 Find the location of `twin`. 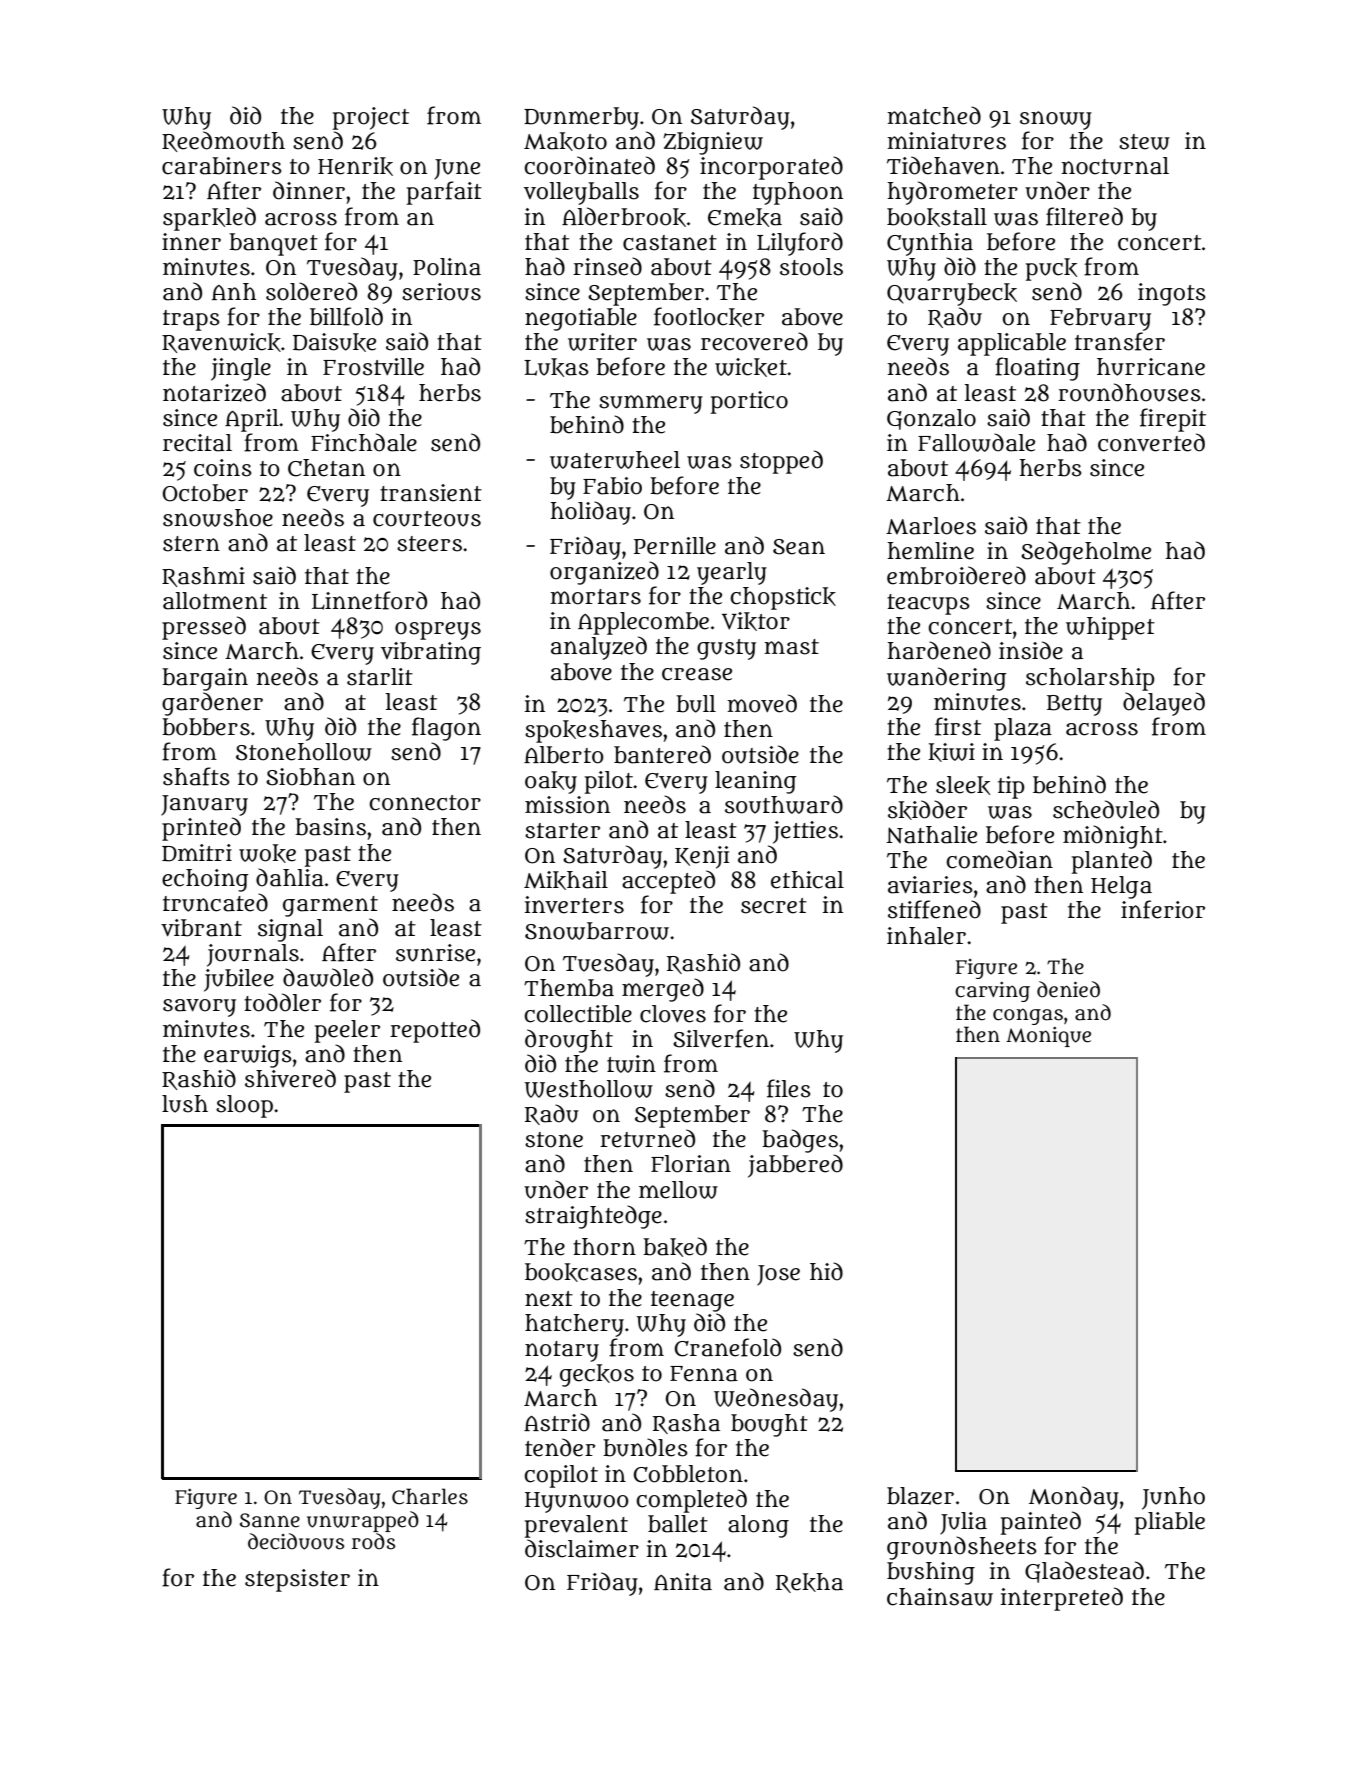

twin is located at coordinates (631, 1064).
